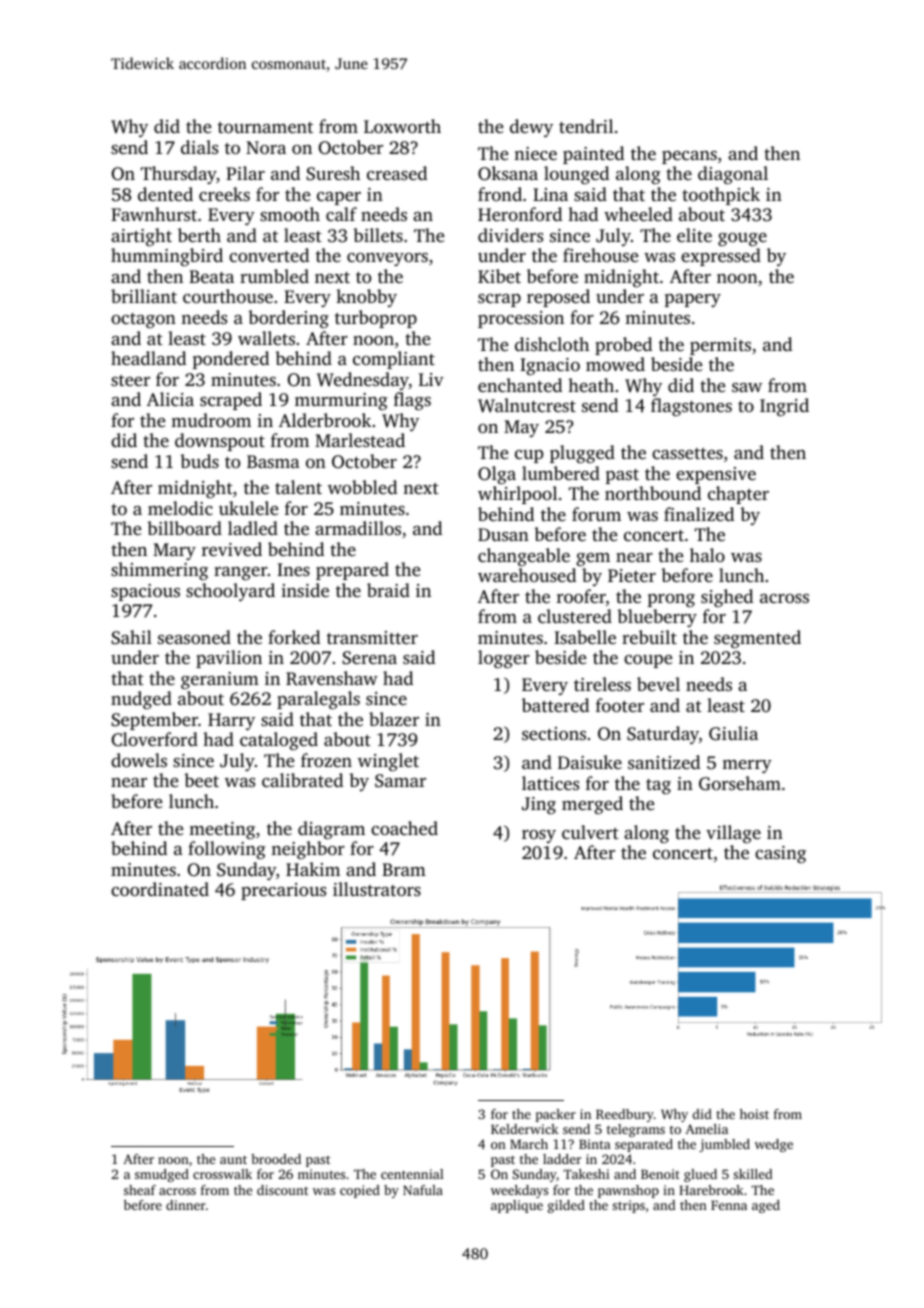  What do you see at coordinates (199, 147) in the screenshot?
I see `dials` at bounding box center [199, 147].
